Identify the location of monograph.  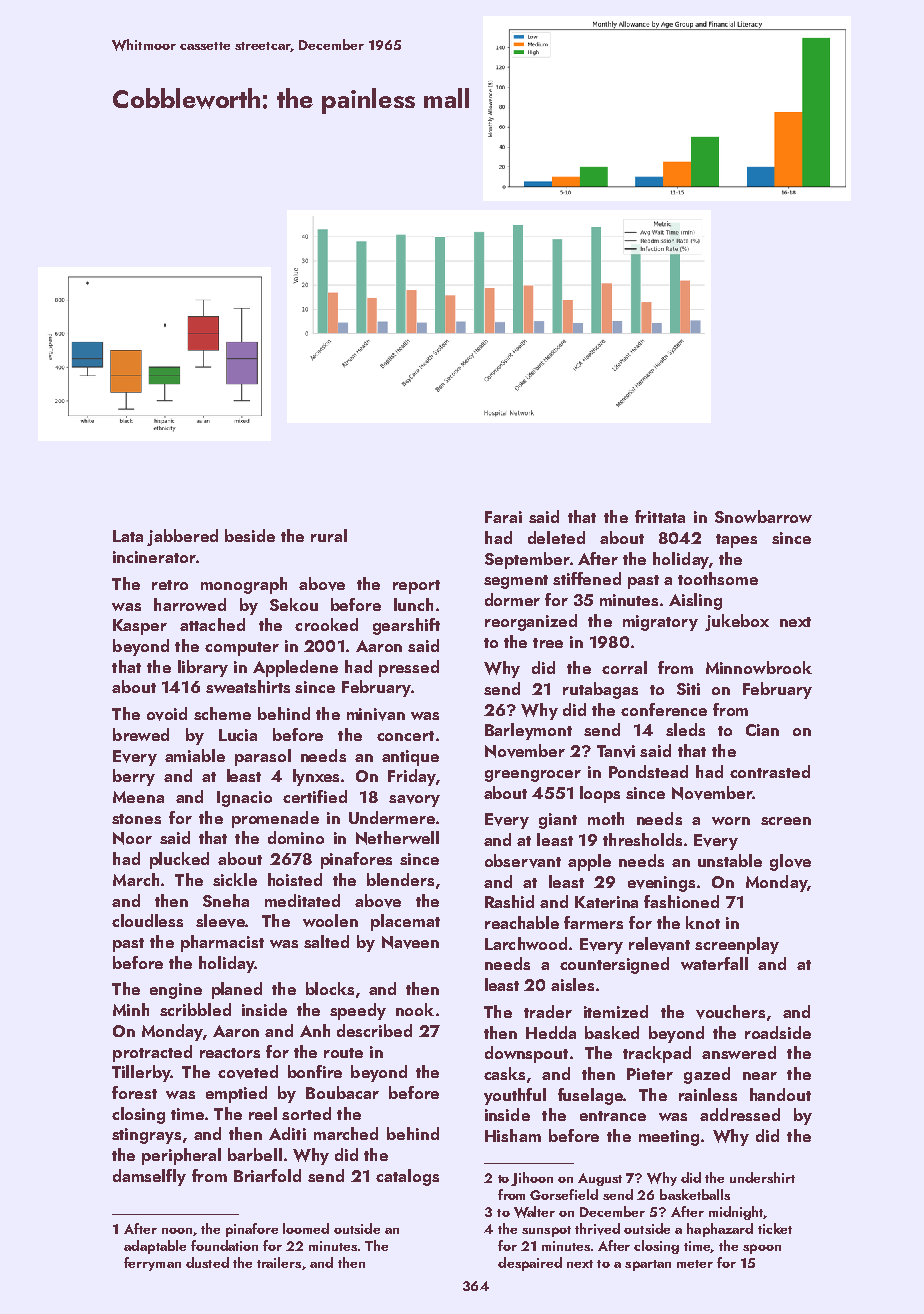
(244, 585).
